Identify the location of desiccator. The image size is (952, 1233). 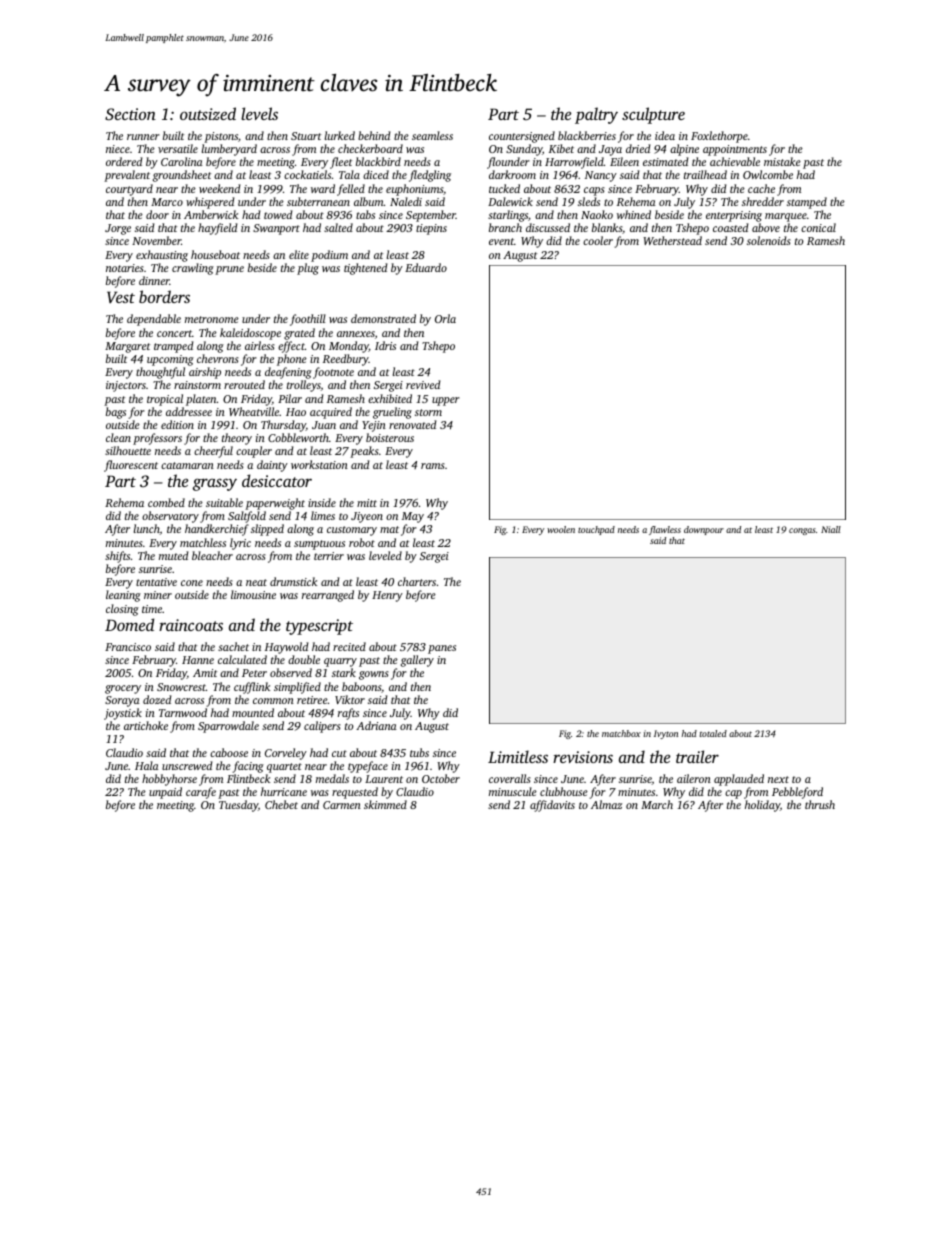
(277, 480).
